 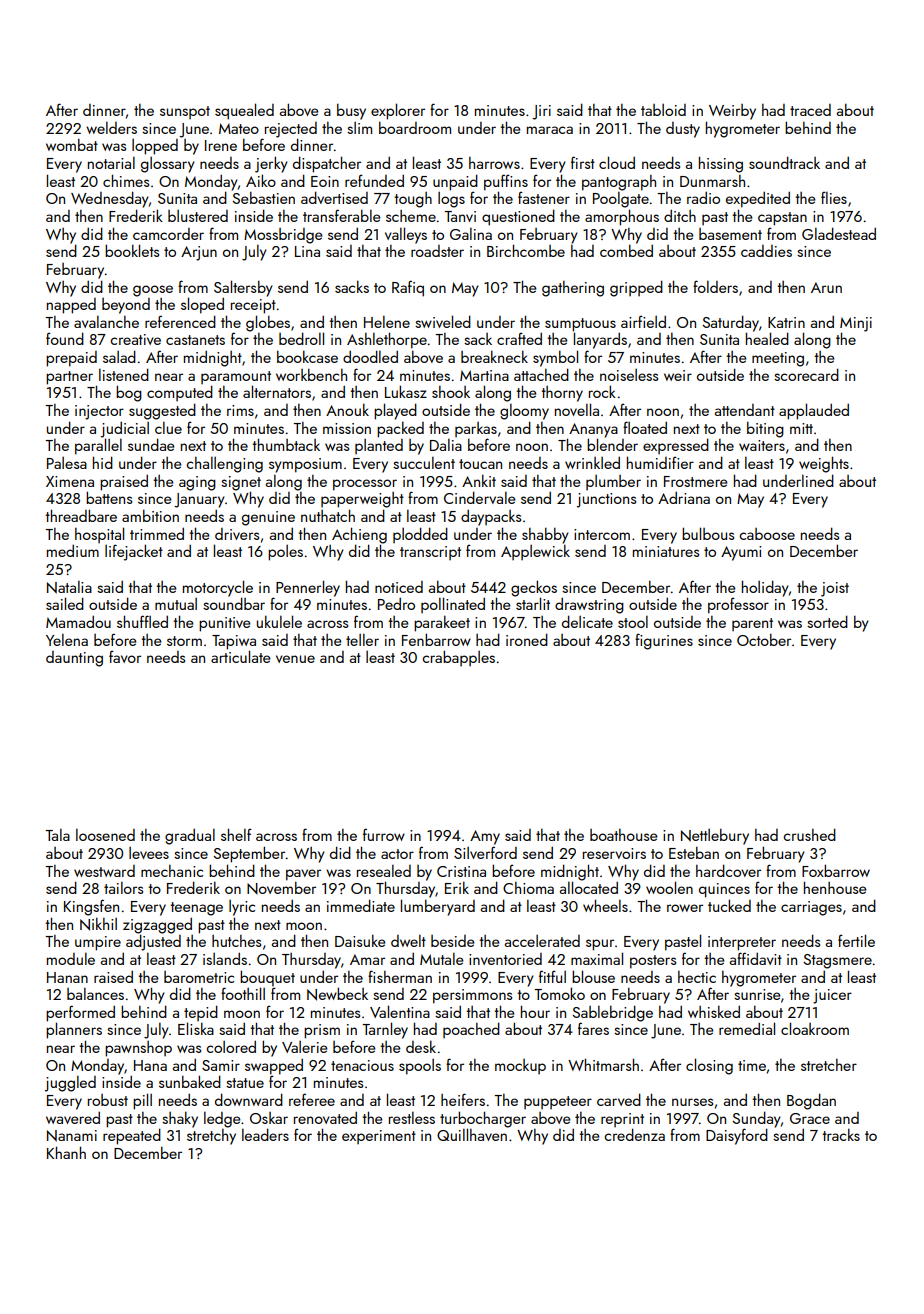 I want to click on avalanche, so click(x=106, y=321).
